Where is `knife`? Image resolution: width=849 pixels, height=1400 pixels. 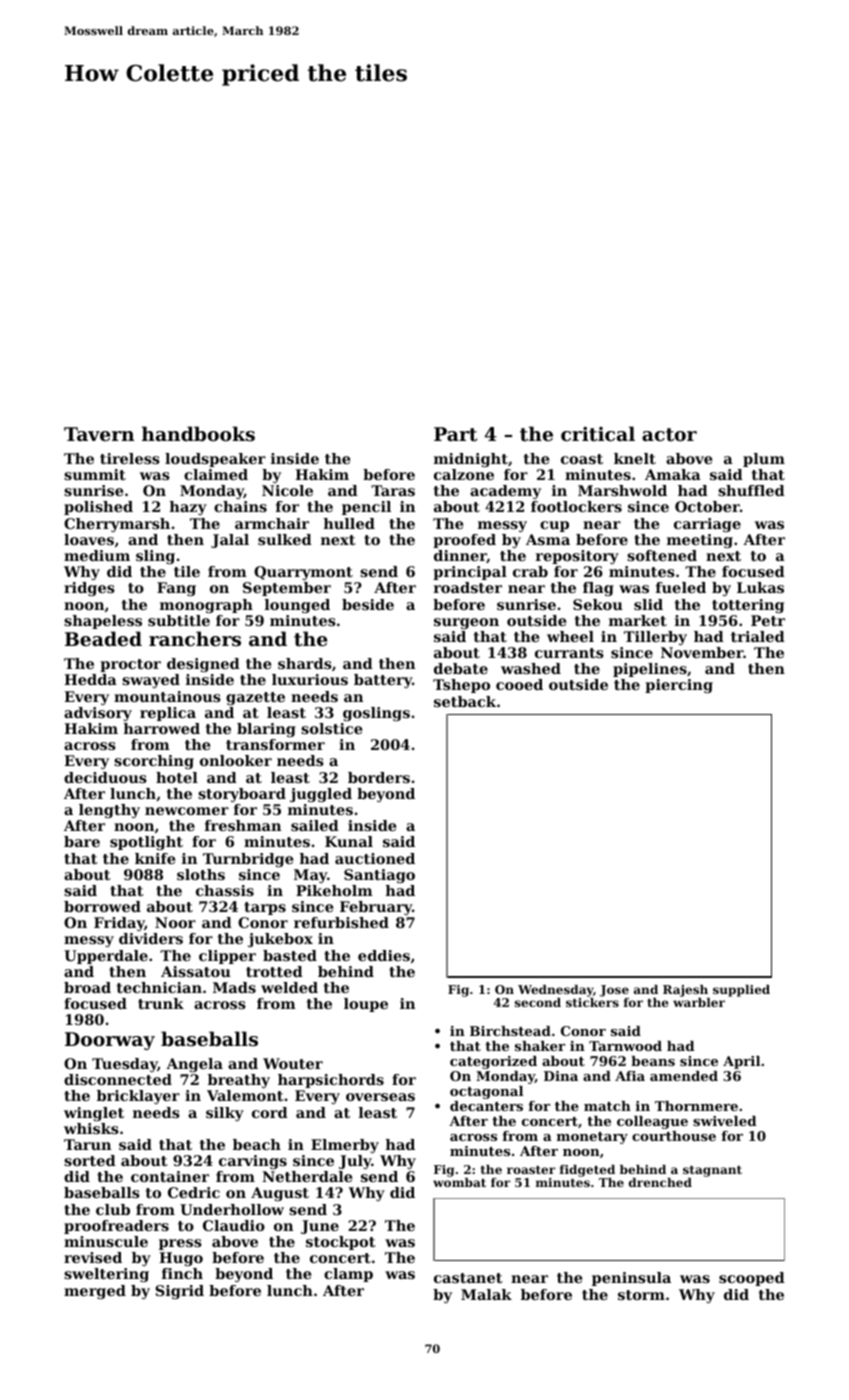 knife is located at coordinates (155, 858).
